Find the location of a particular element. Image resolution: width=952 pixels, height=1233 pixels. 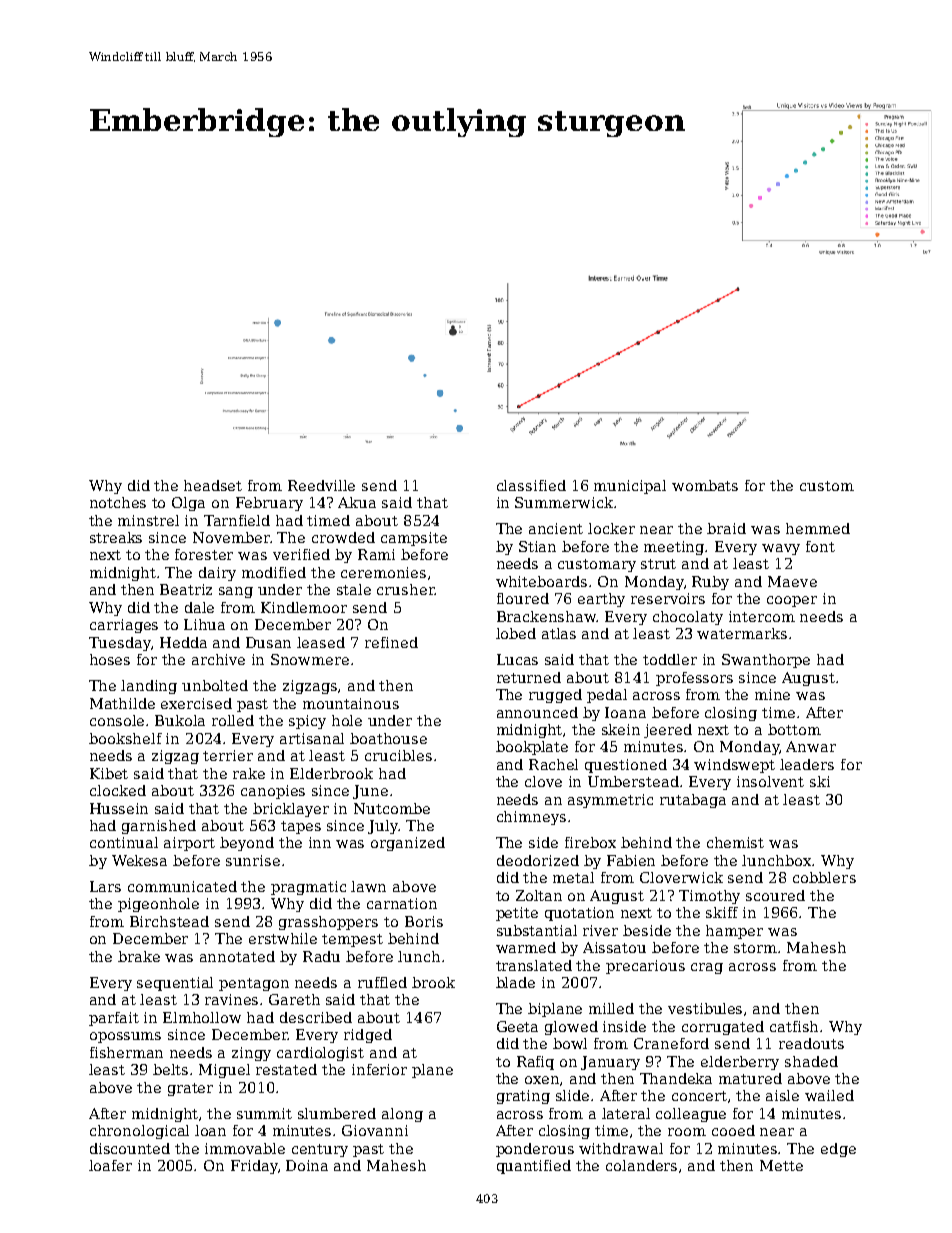

streaks is located at coordinates (116, 537).
